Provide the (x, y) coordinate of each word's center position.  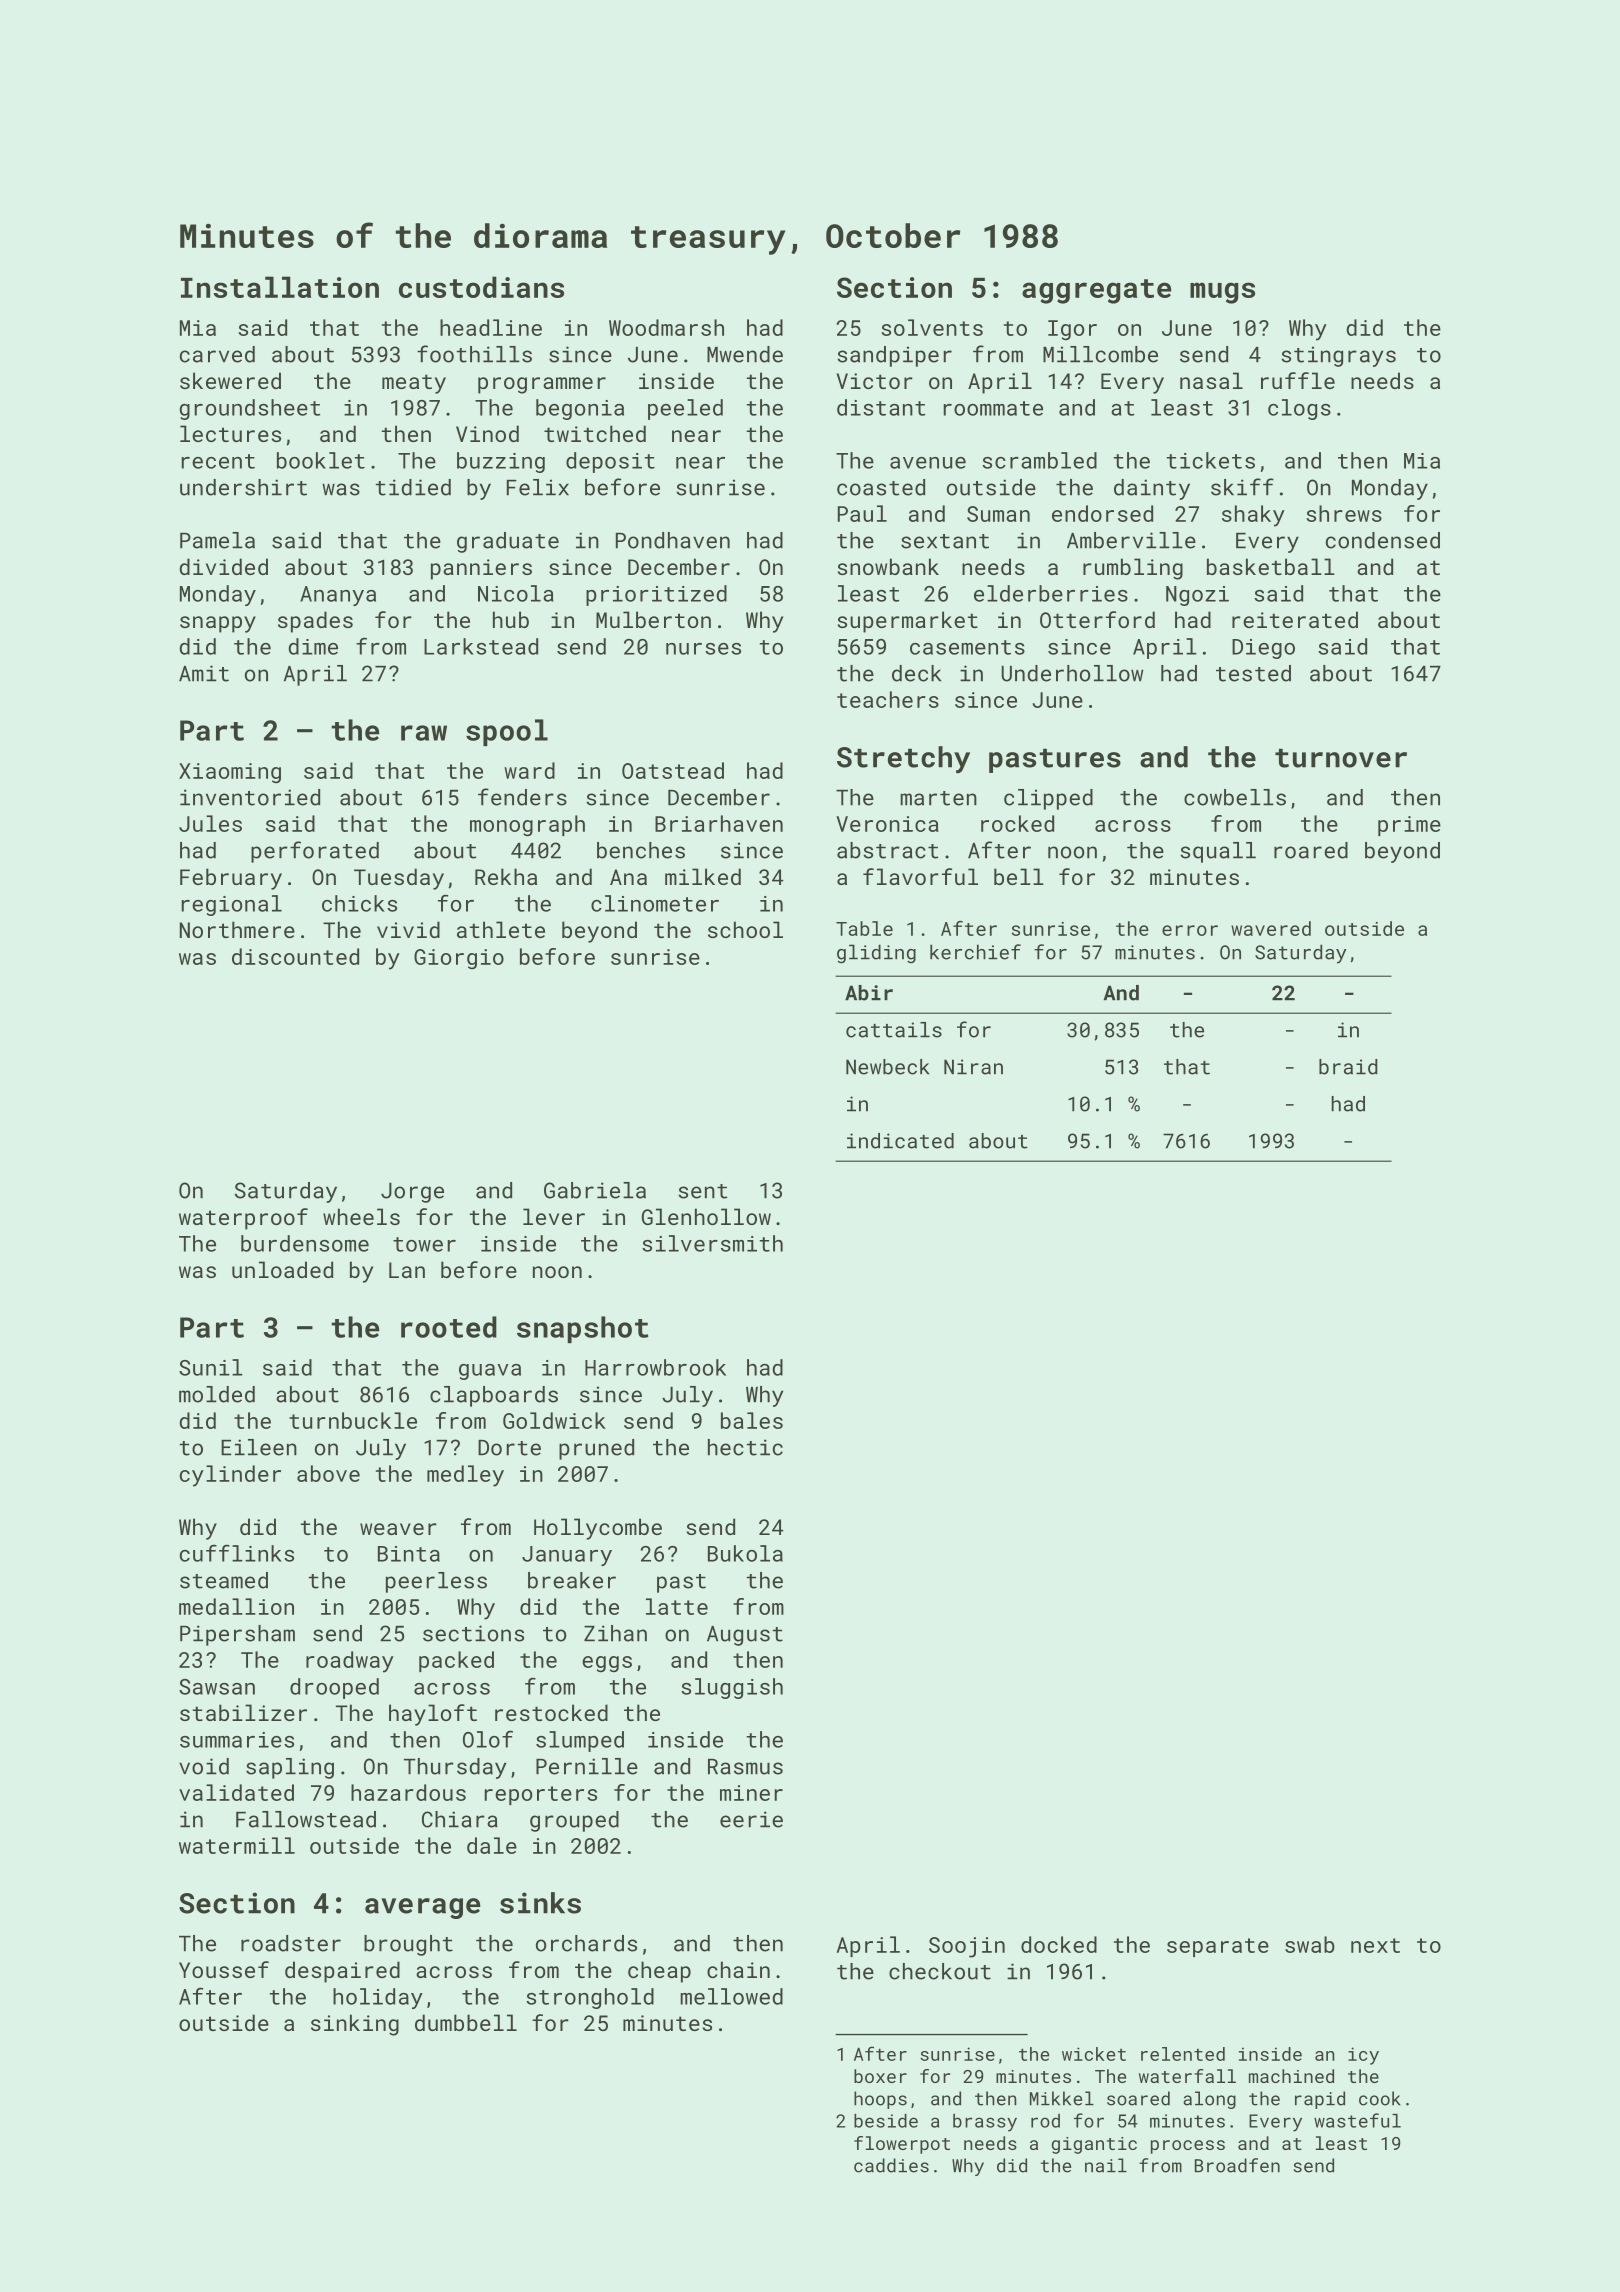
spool (507, 732)
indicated (900, 1141)
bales (752, 1420)
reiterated (1295, 619)
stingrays (1338, 356)
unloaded (282, 1269)
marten (938, 798)
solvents (932, 327)
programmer (542, 385)
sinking (355, 2025)
